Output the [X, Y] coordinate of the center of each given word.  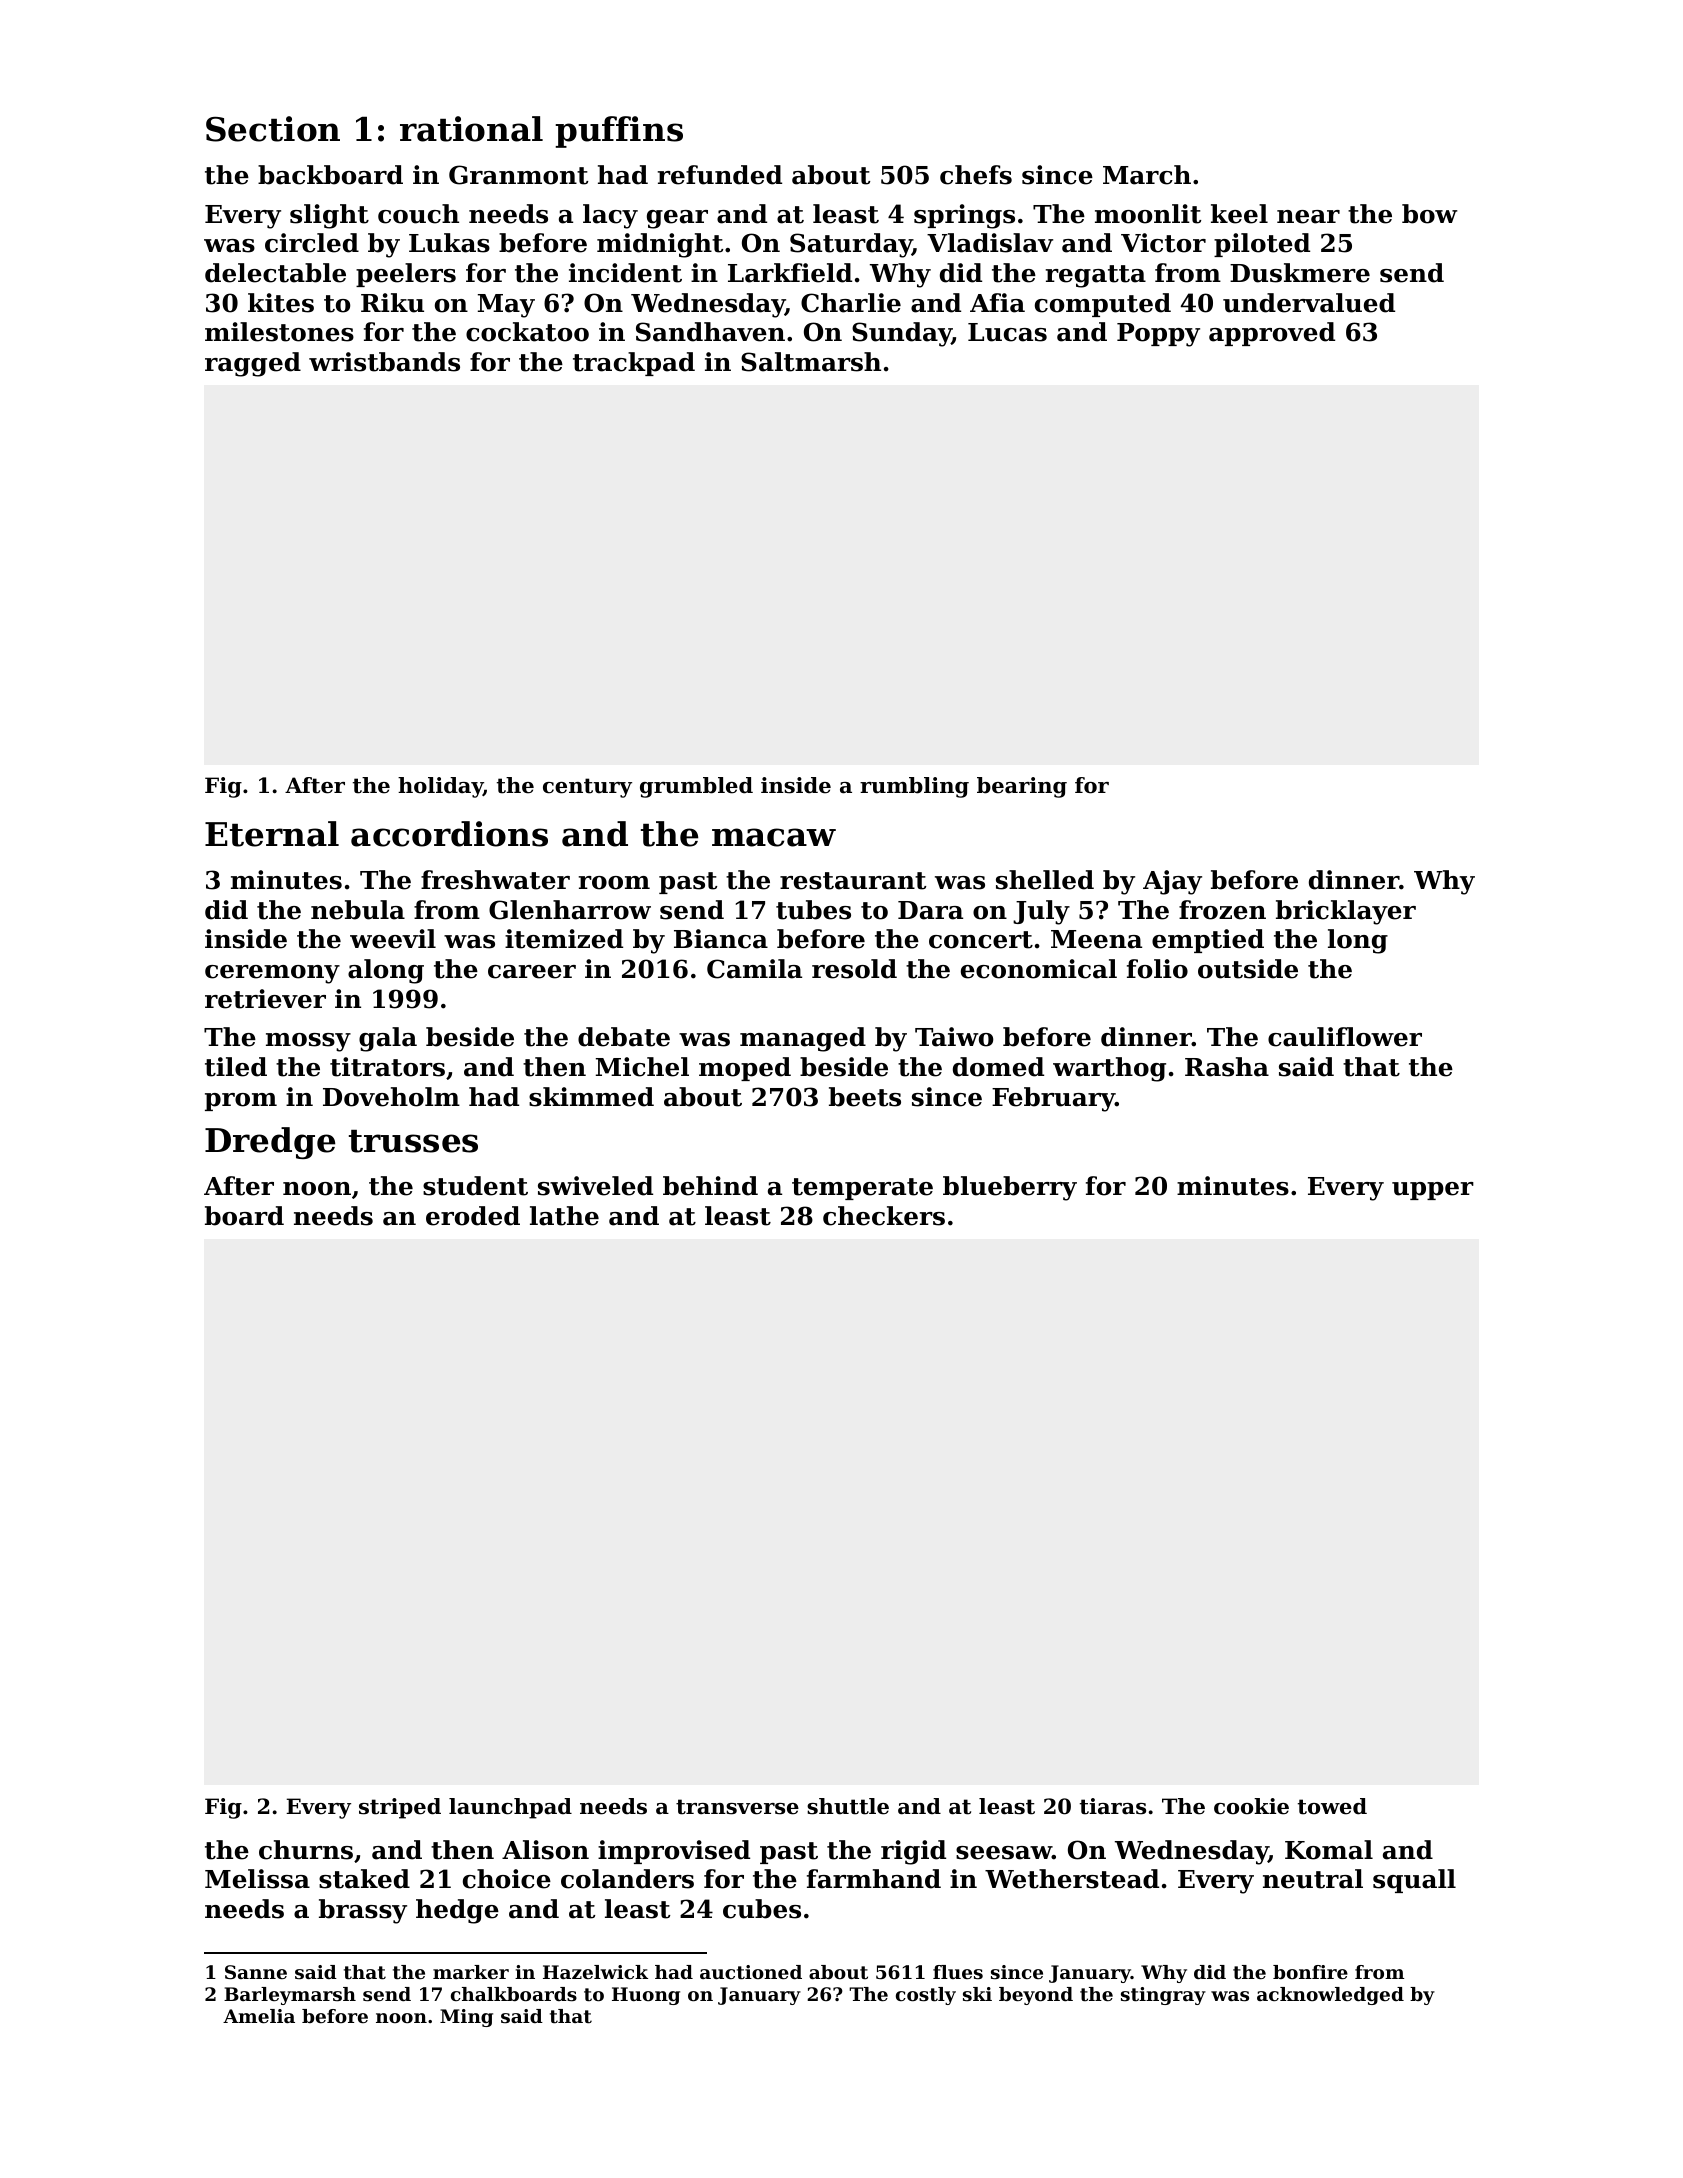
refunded [720, 175]
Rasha [1227, 1067]
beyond [1036, 1996]
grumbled [696, 787]
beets [865, 1097]
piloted [1262, 245]
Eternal [272, 834]
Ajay [1172, 882]
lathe [564, 1216]
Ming [466, 2018]
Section [273, 129]
